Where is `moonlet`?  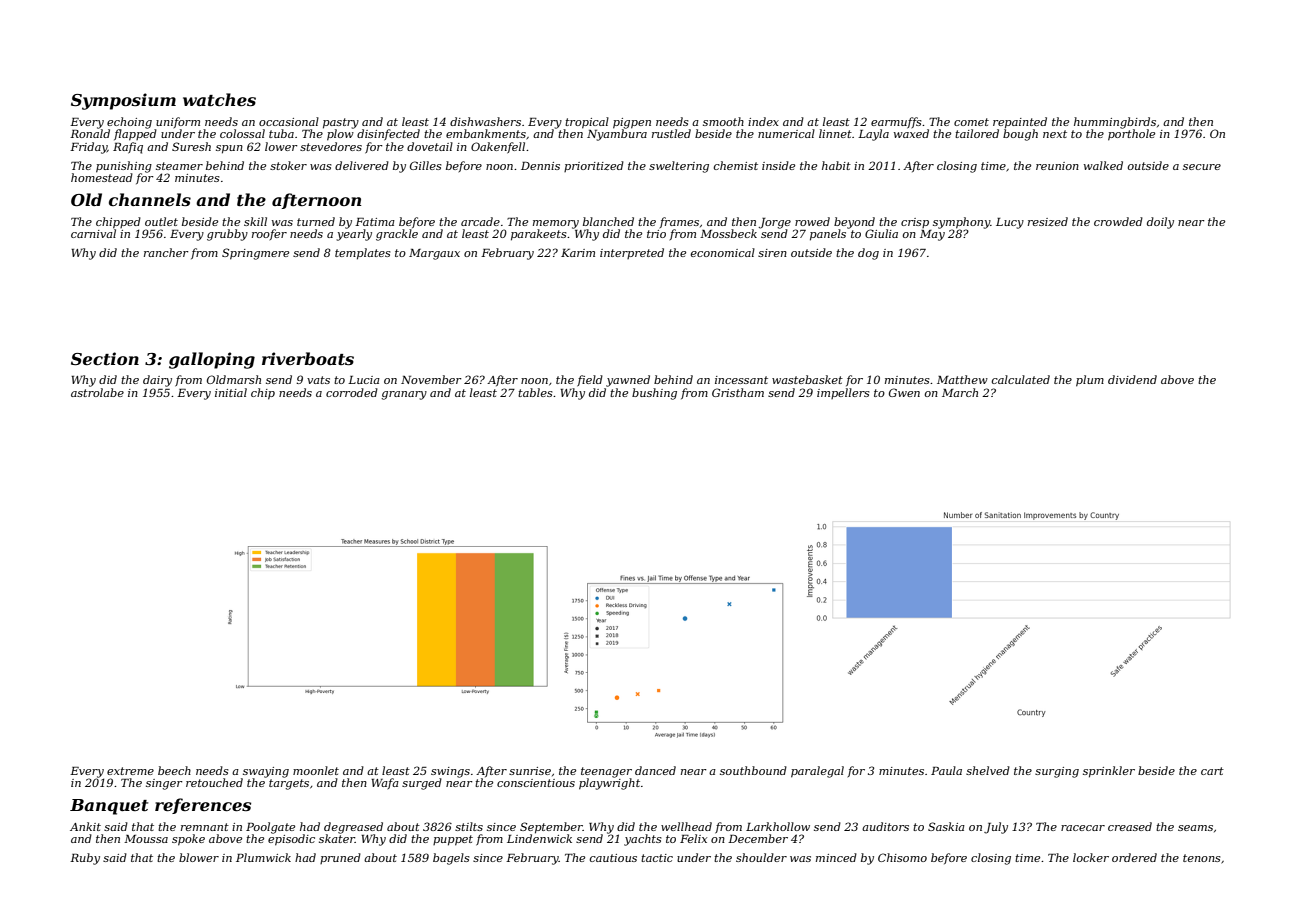
moonlet is located at coordinates (316, 770).
